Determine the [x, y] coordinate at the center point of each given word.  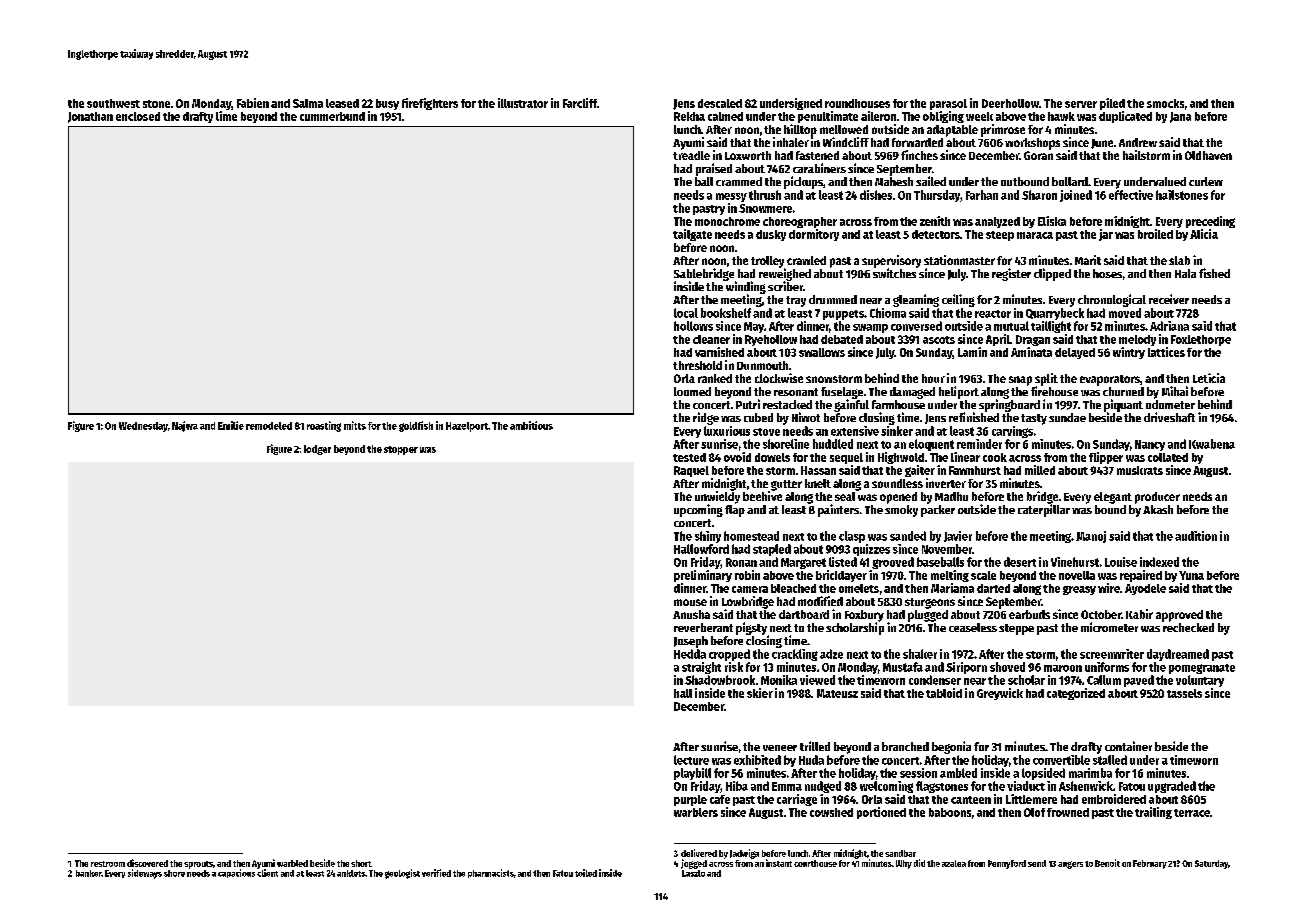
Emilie [231, 425]
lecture [691, 760]
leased [342, 103]
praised [714, 169]
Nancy [1150, 445]
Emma [787, 786]
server [1081, 104]
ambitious [531, 425]
